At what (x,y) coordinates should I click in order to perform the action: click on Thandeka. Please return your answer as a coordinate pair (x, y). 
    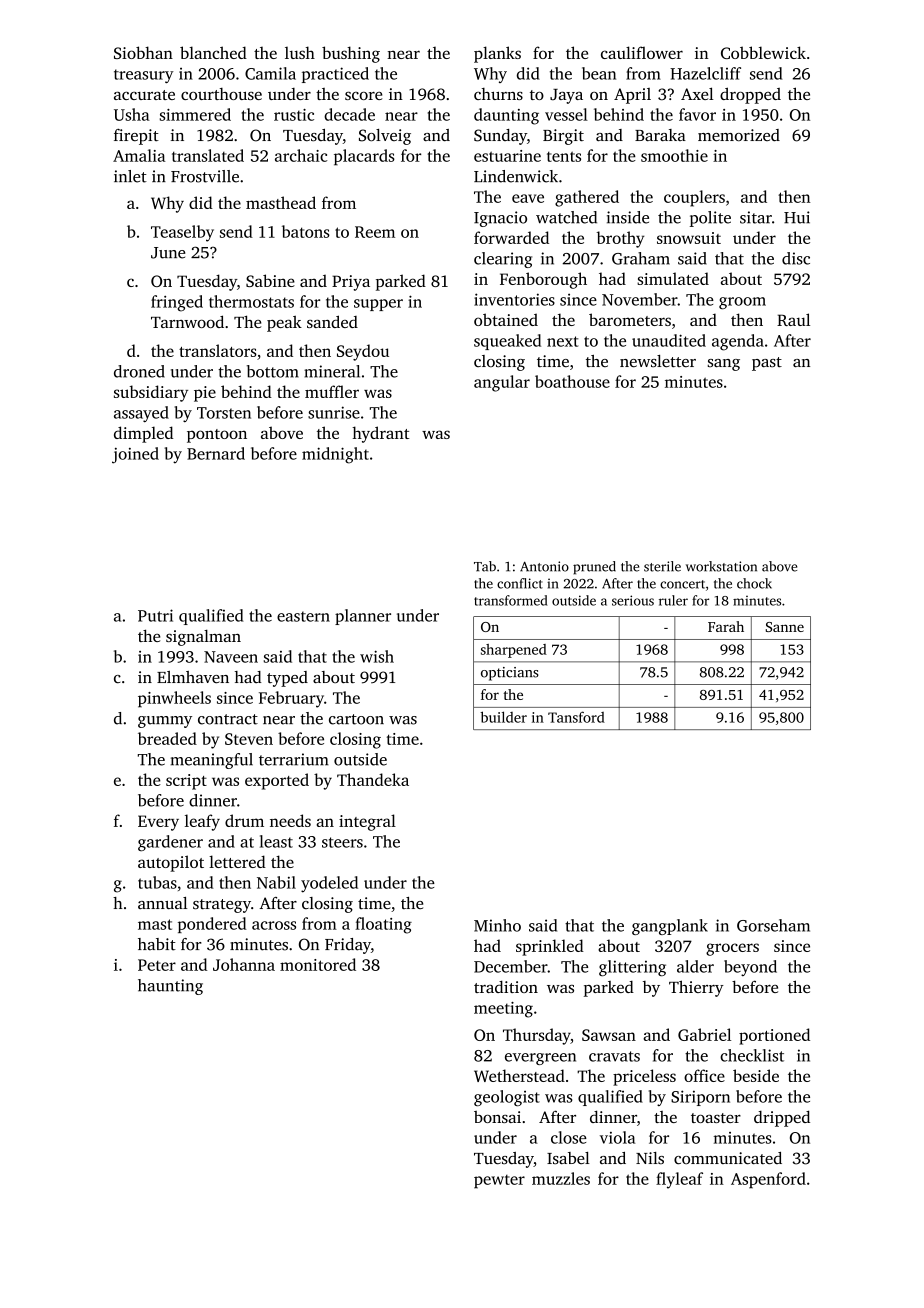
    Looking at the image, I should click on (373, 779).
